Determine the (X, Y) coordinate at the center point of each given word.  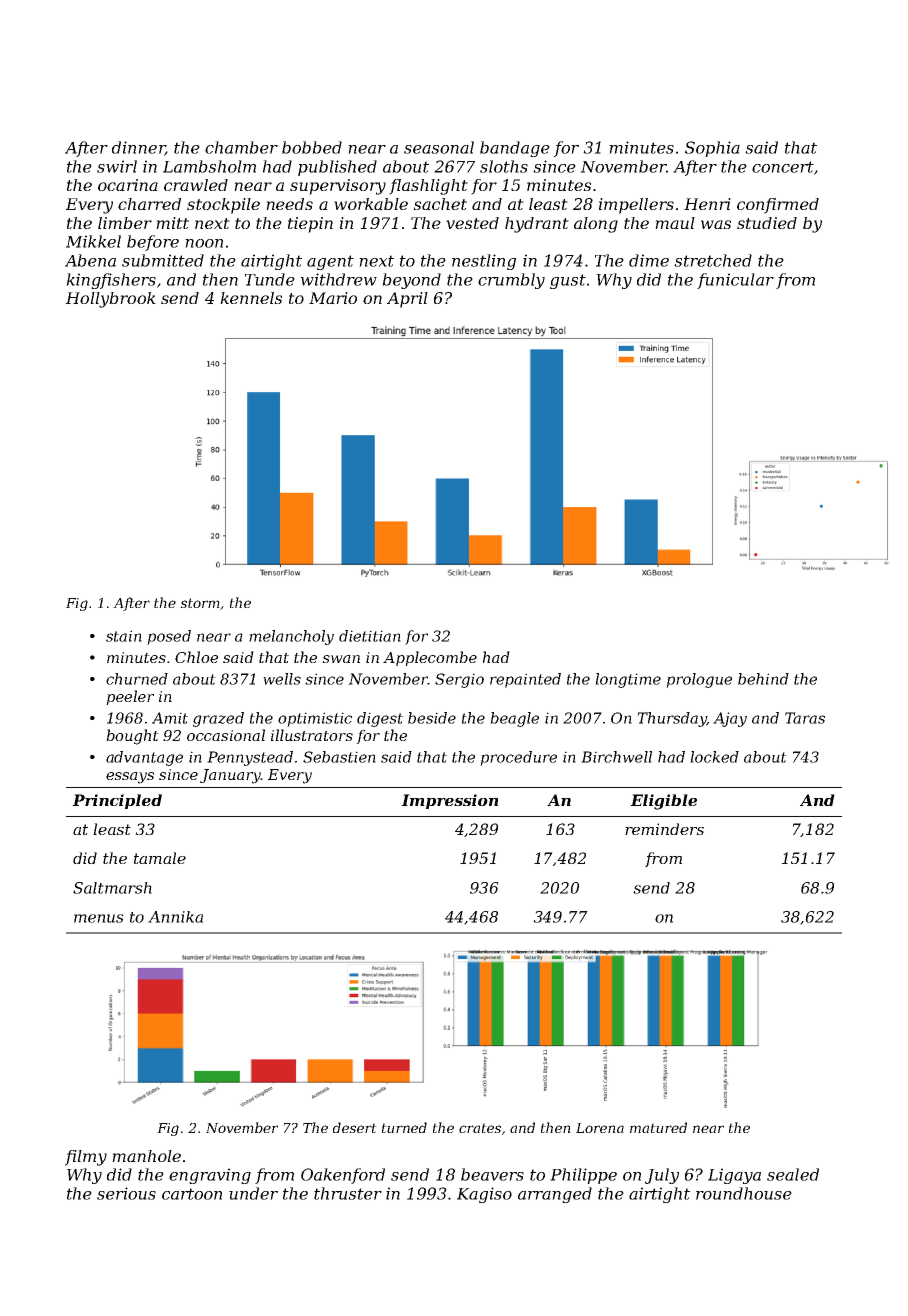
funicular (735, 281)
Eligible (663, 802)
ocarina (128, 185)
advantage (144, 758)
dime (649, 260)
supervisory (338, 187)
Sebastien (339, 757)
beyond (411, 281)
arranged (555, 1195)
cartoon (192, 1194)
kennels (251, 298)
